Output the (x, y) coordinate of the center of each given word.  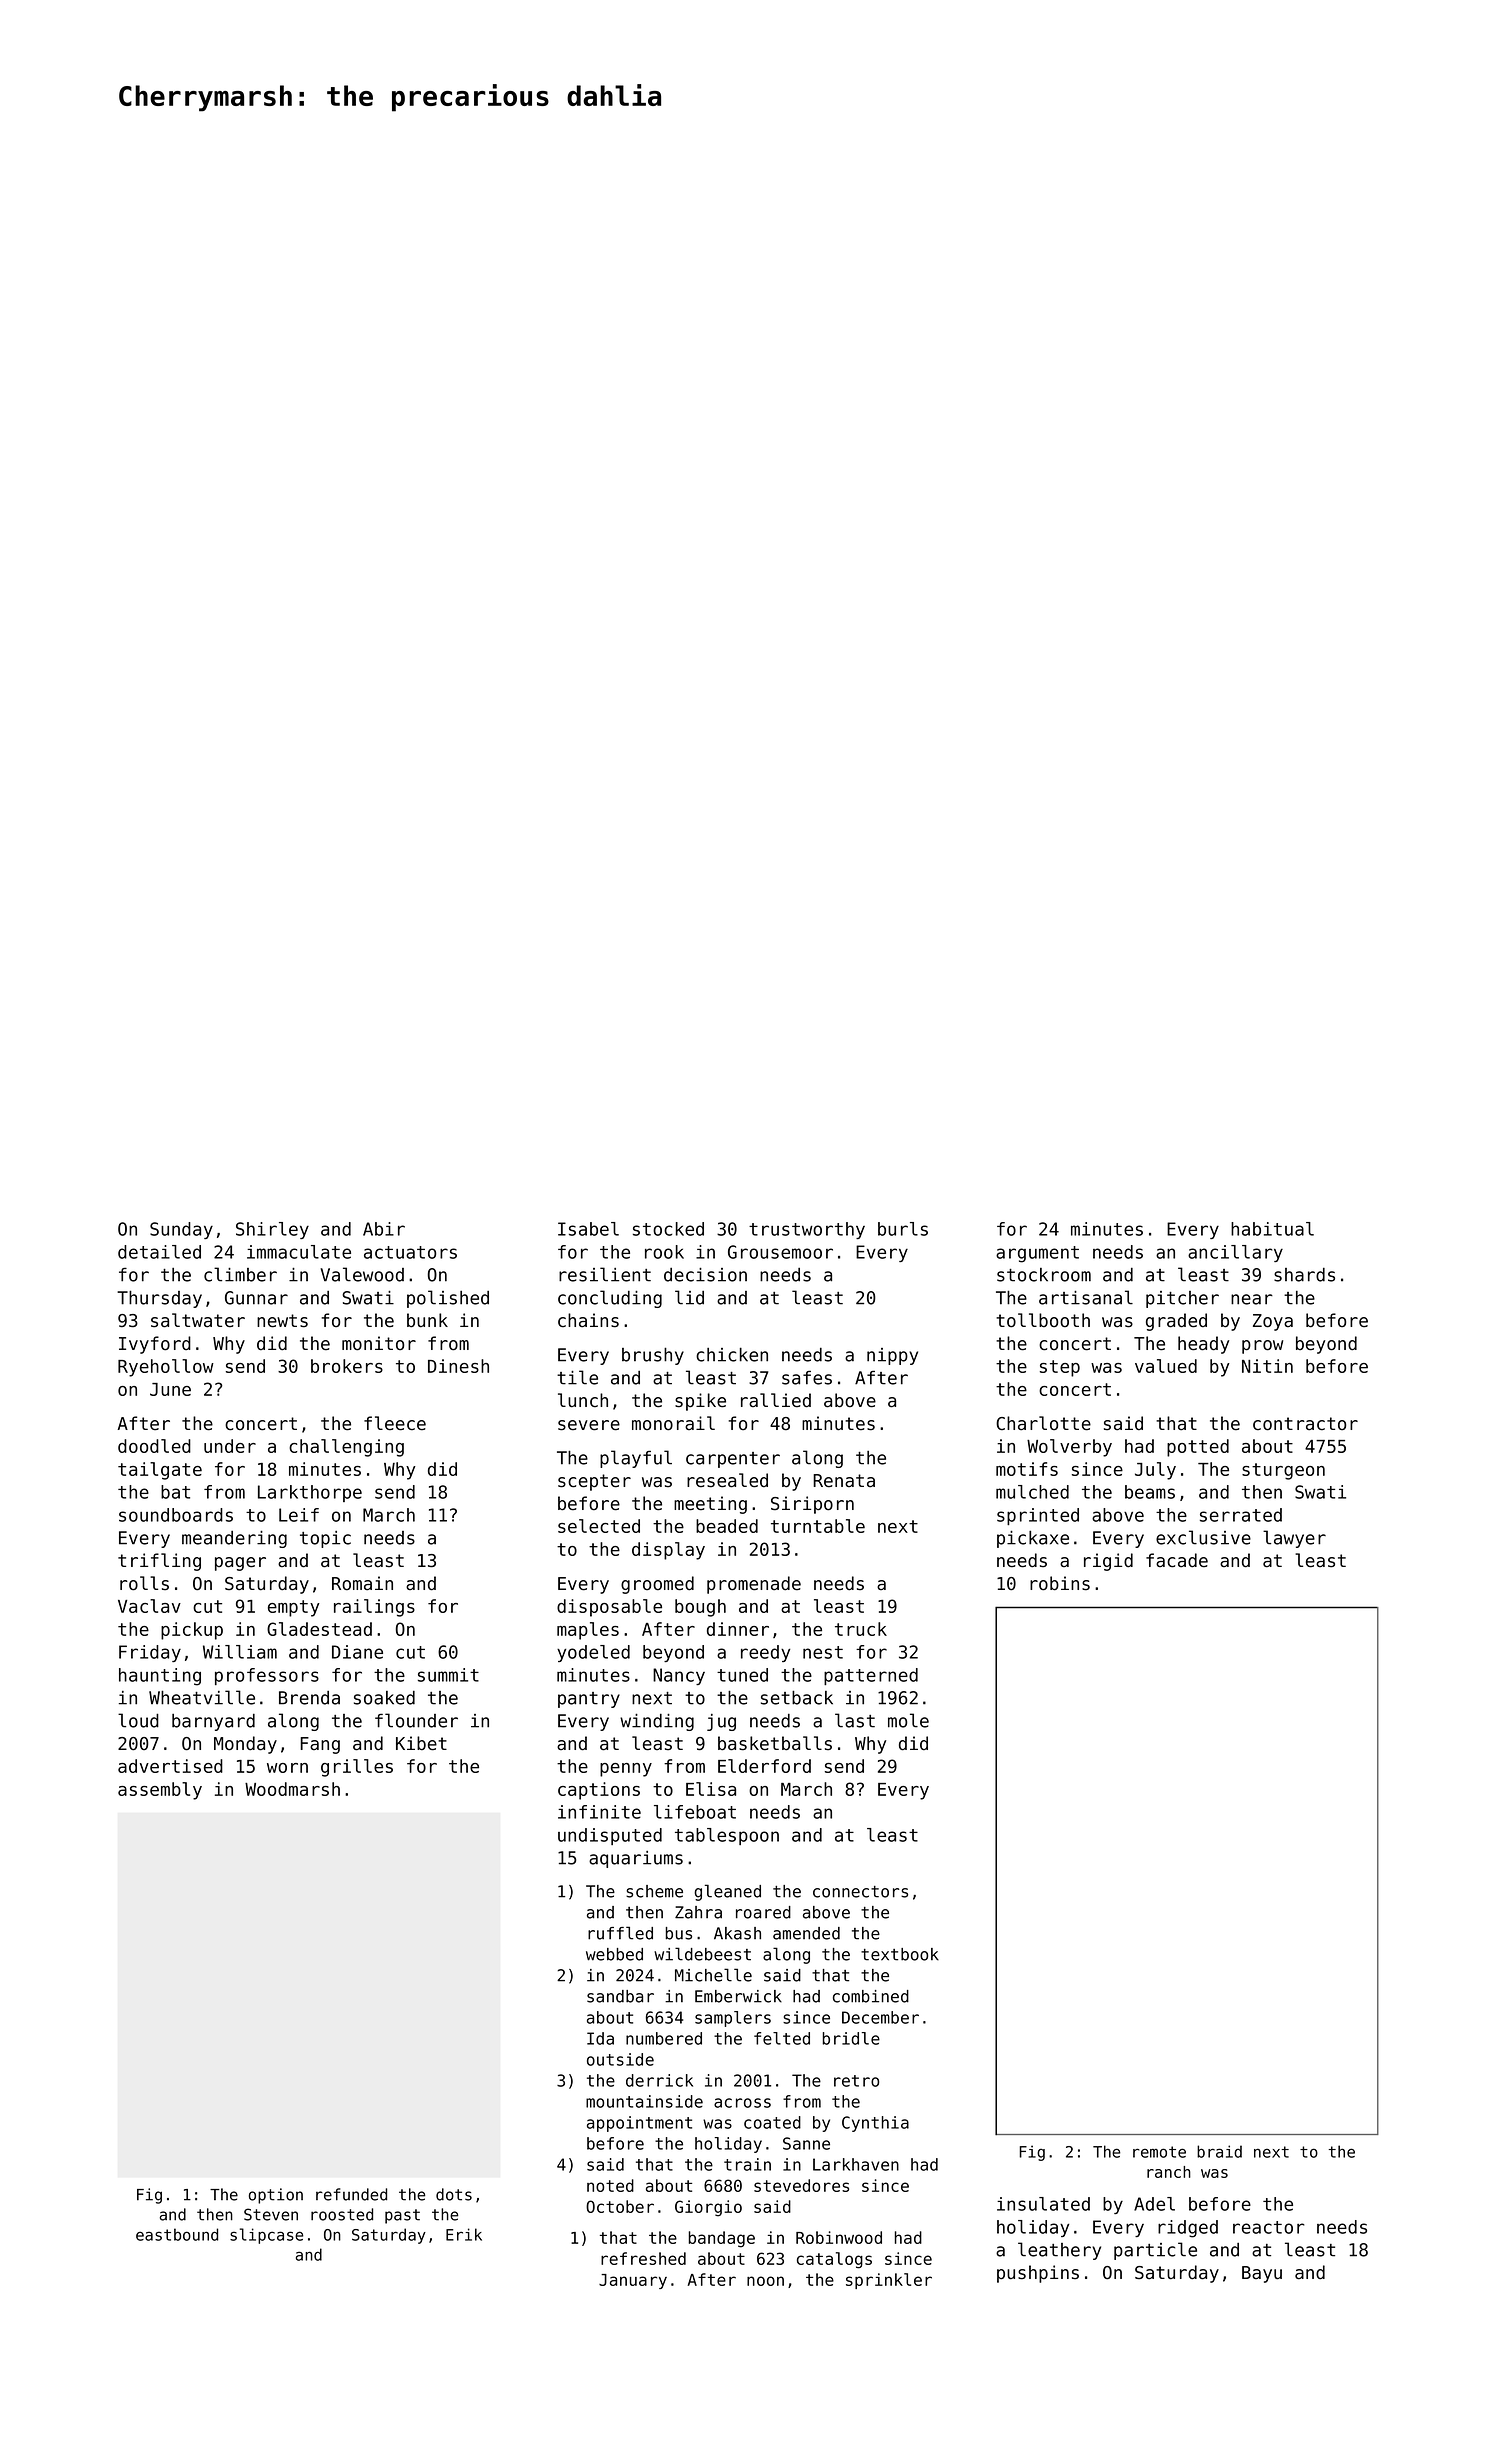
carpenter (733, 1460)
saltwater (198, 1320)
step (1060, 1368)
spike (700, 1402)
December (880, 2017)
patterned (871, 1676)
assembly (160, 1791)
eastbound (177, 2234)
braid (1219, 2151)
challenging (346, 1448)
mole (908, 1720)
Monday (245, 1745)
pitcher (1182, 1299)
